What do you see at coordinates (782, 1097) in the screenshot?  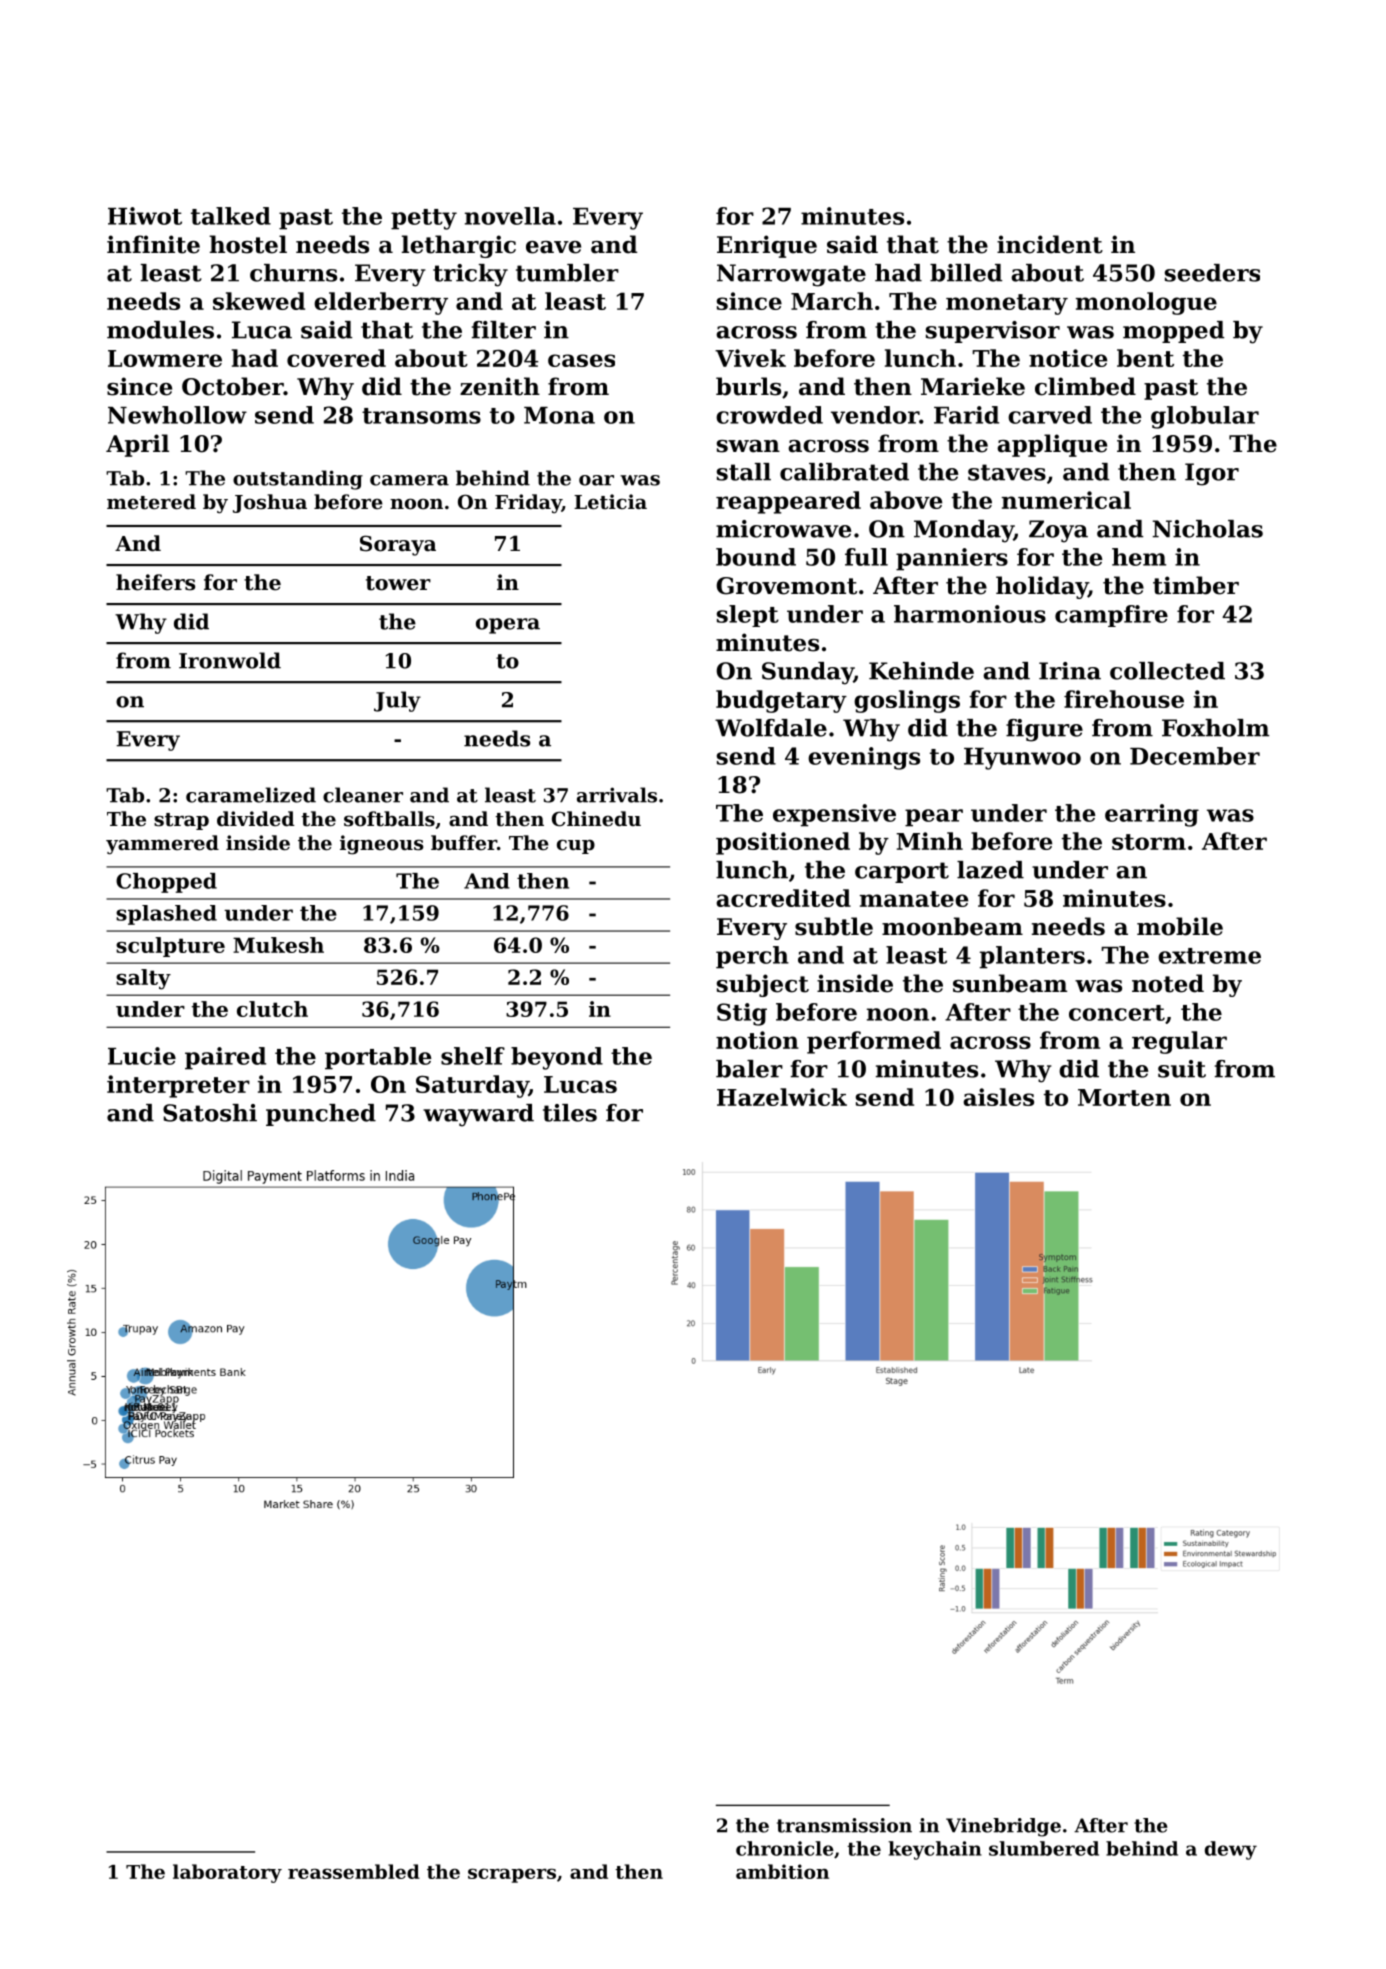 I see `Hazelwick` at bounding box center [782, 1097].
